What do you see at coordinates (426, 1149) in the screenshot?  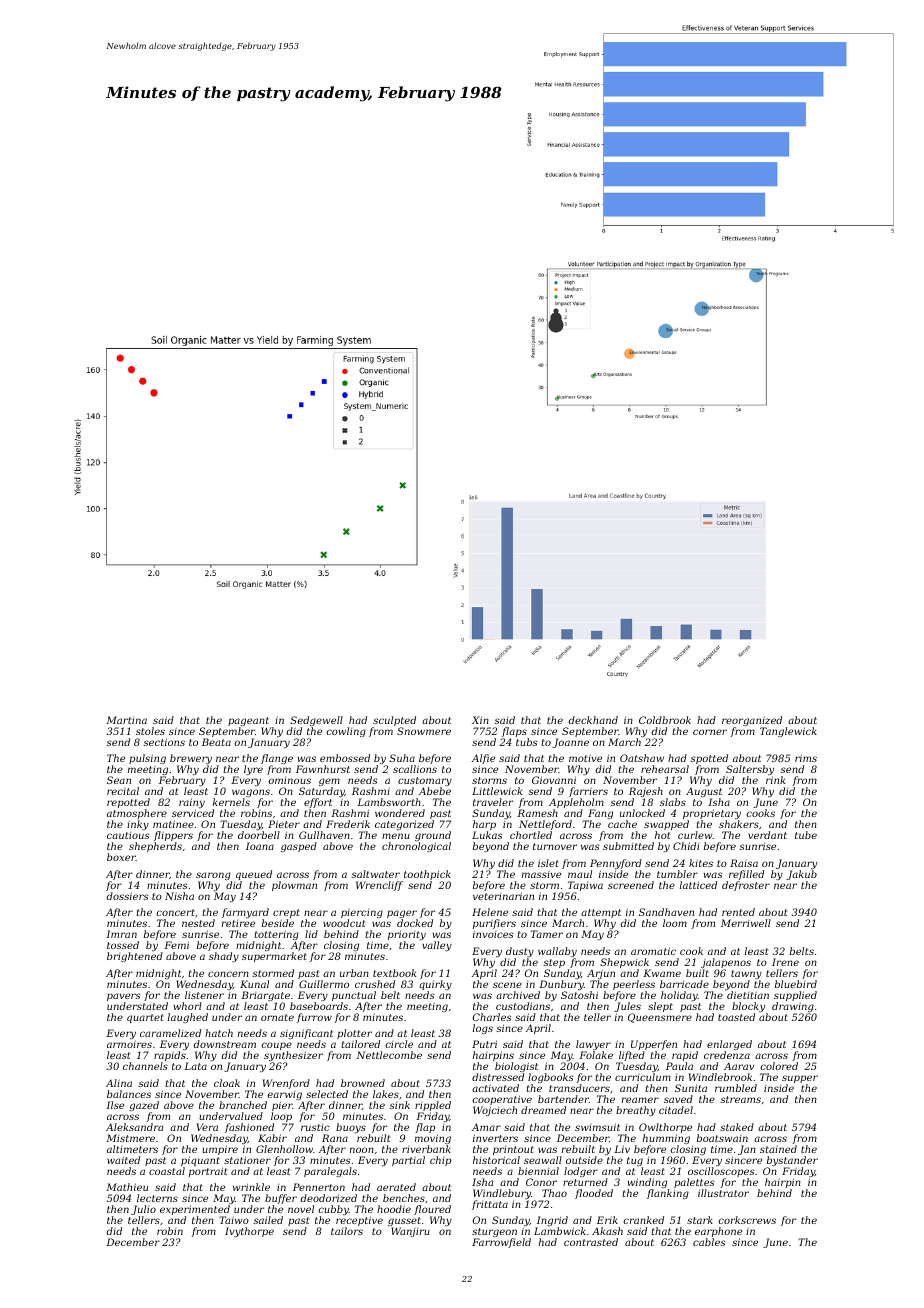 I see `riverbank` at bounding box center [426, 1149].
